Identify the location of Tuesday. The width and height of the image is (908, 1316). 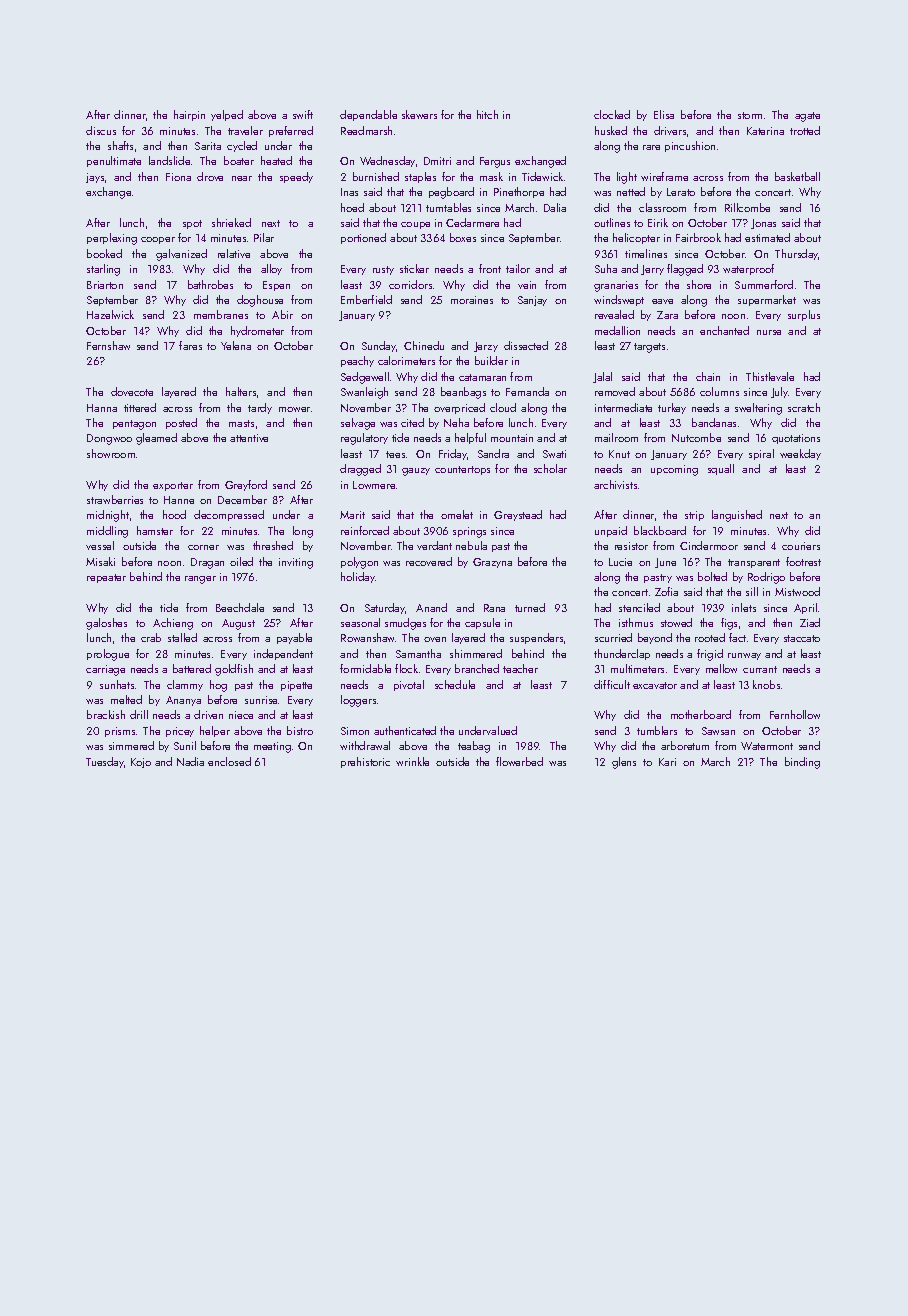
(105, 762).
